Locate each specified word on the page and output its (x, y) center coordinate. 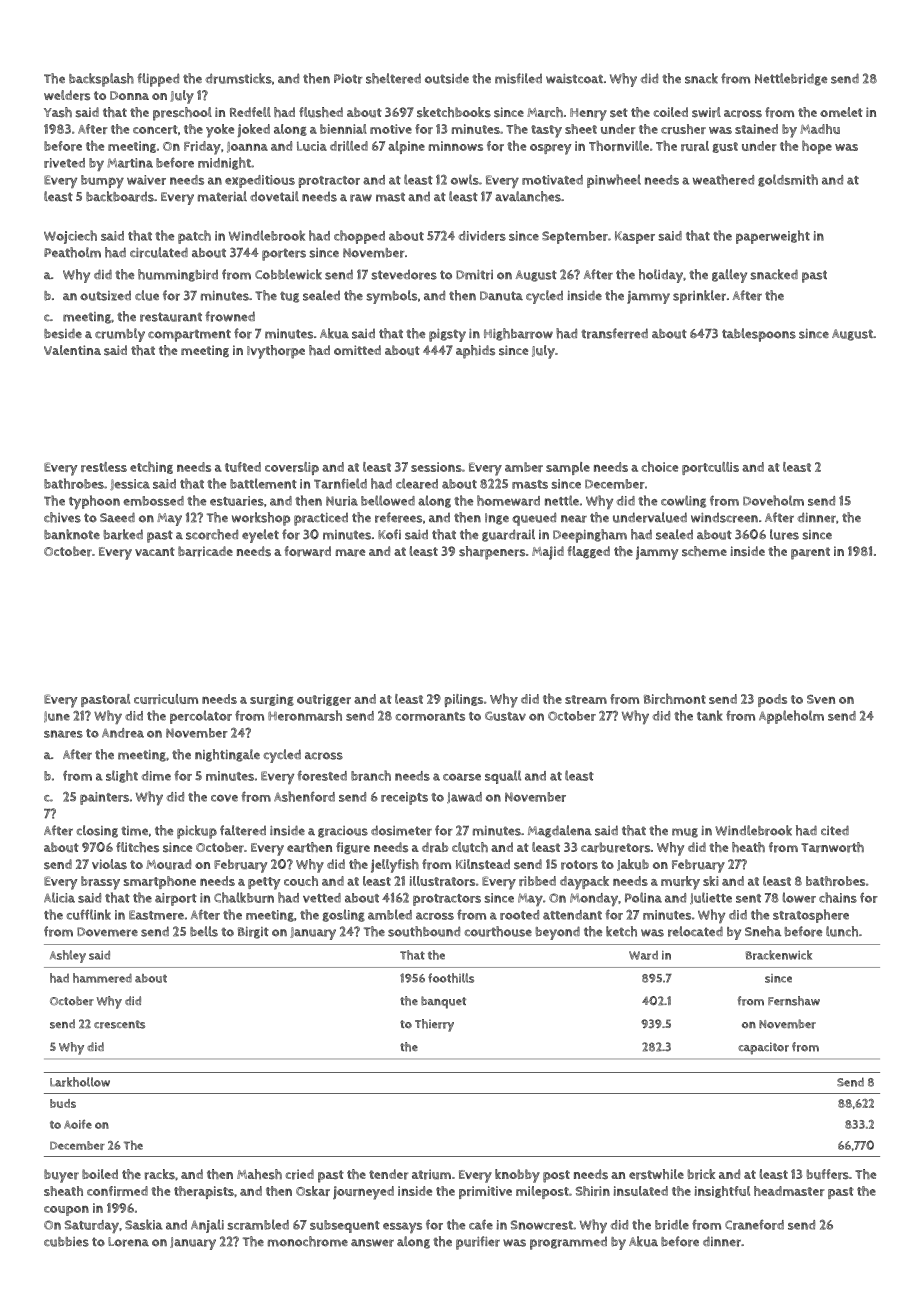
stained (756, 129)
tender (388, 1174)
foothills (451, 978)
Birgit (253, 933)
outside (447, 78)
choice (659, 466)
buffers (828, 1174)
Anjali (207, 1226)
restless (104, 467)
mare (350, 553)
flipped (158, 80)
